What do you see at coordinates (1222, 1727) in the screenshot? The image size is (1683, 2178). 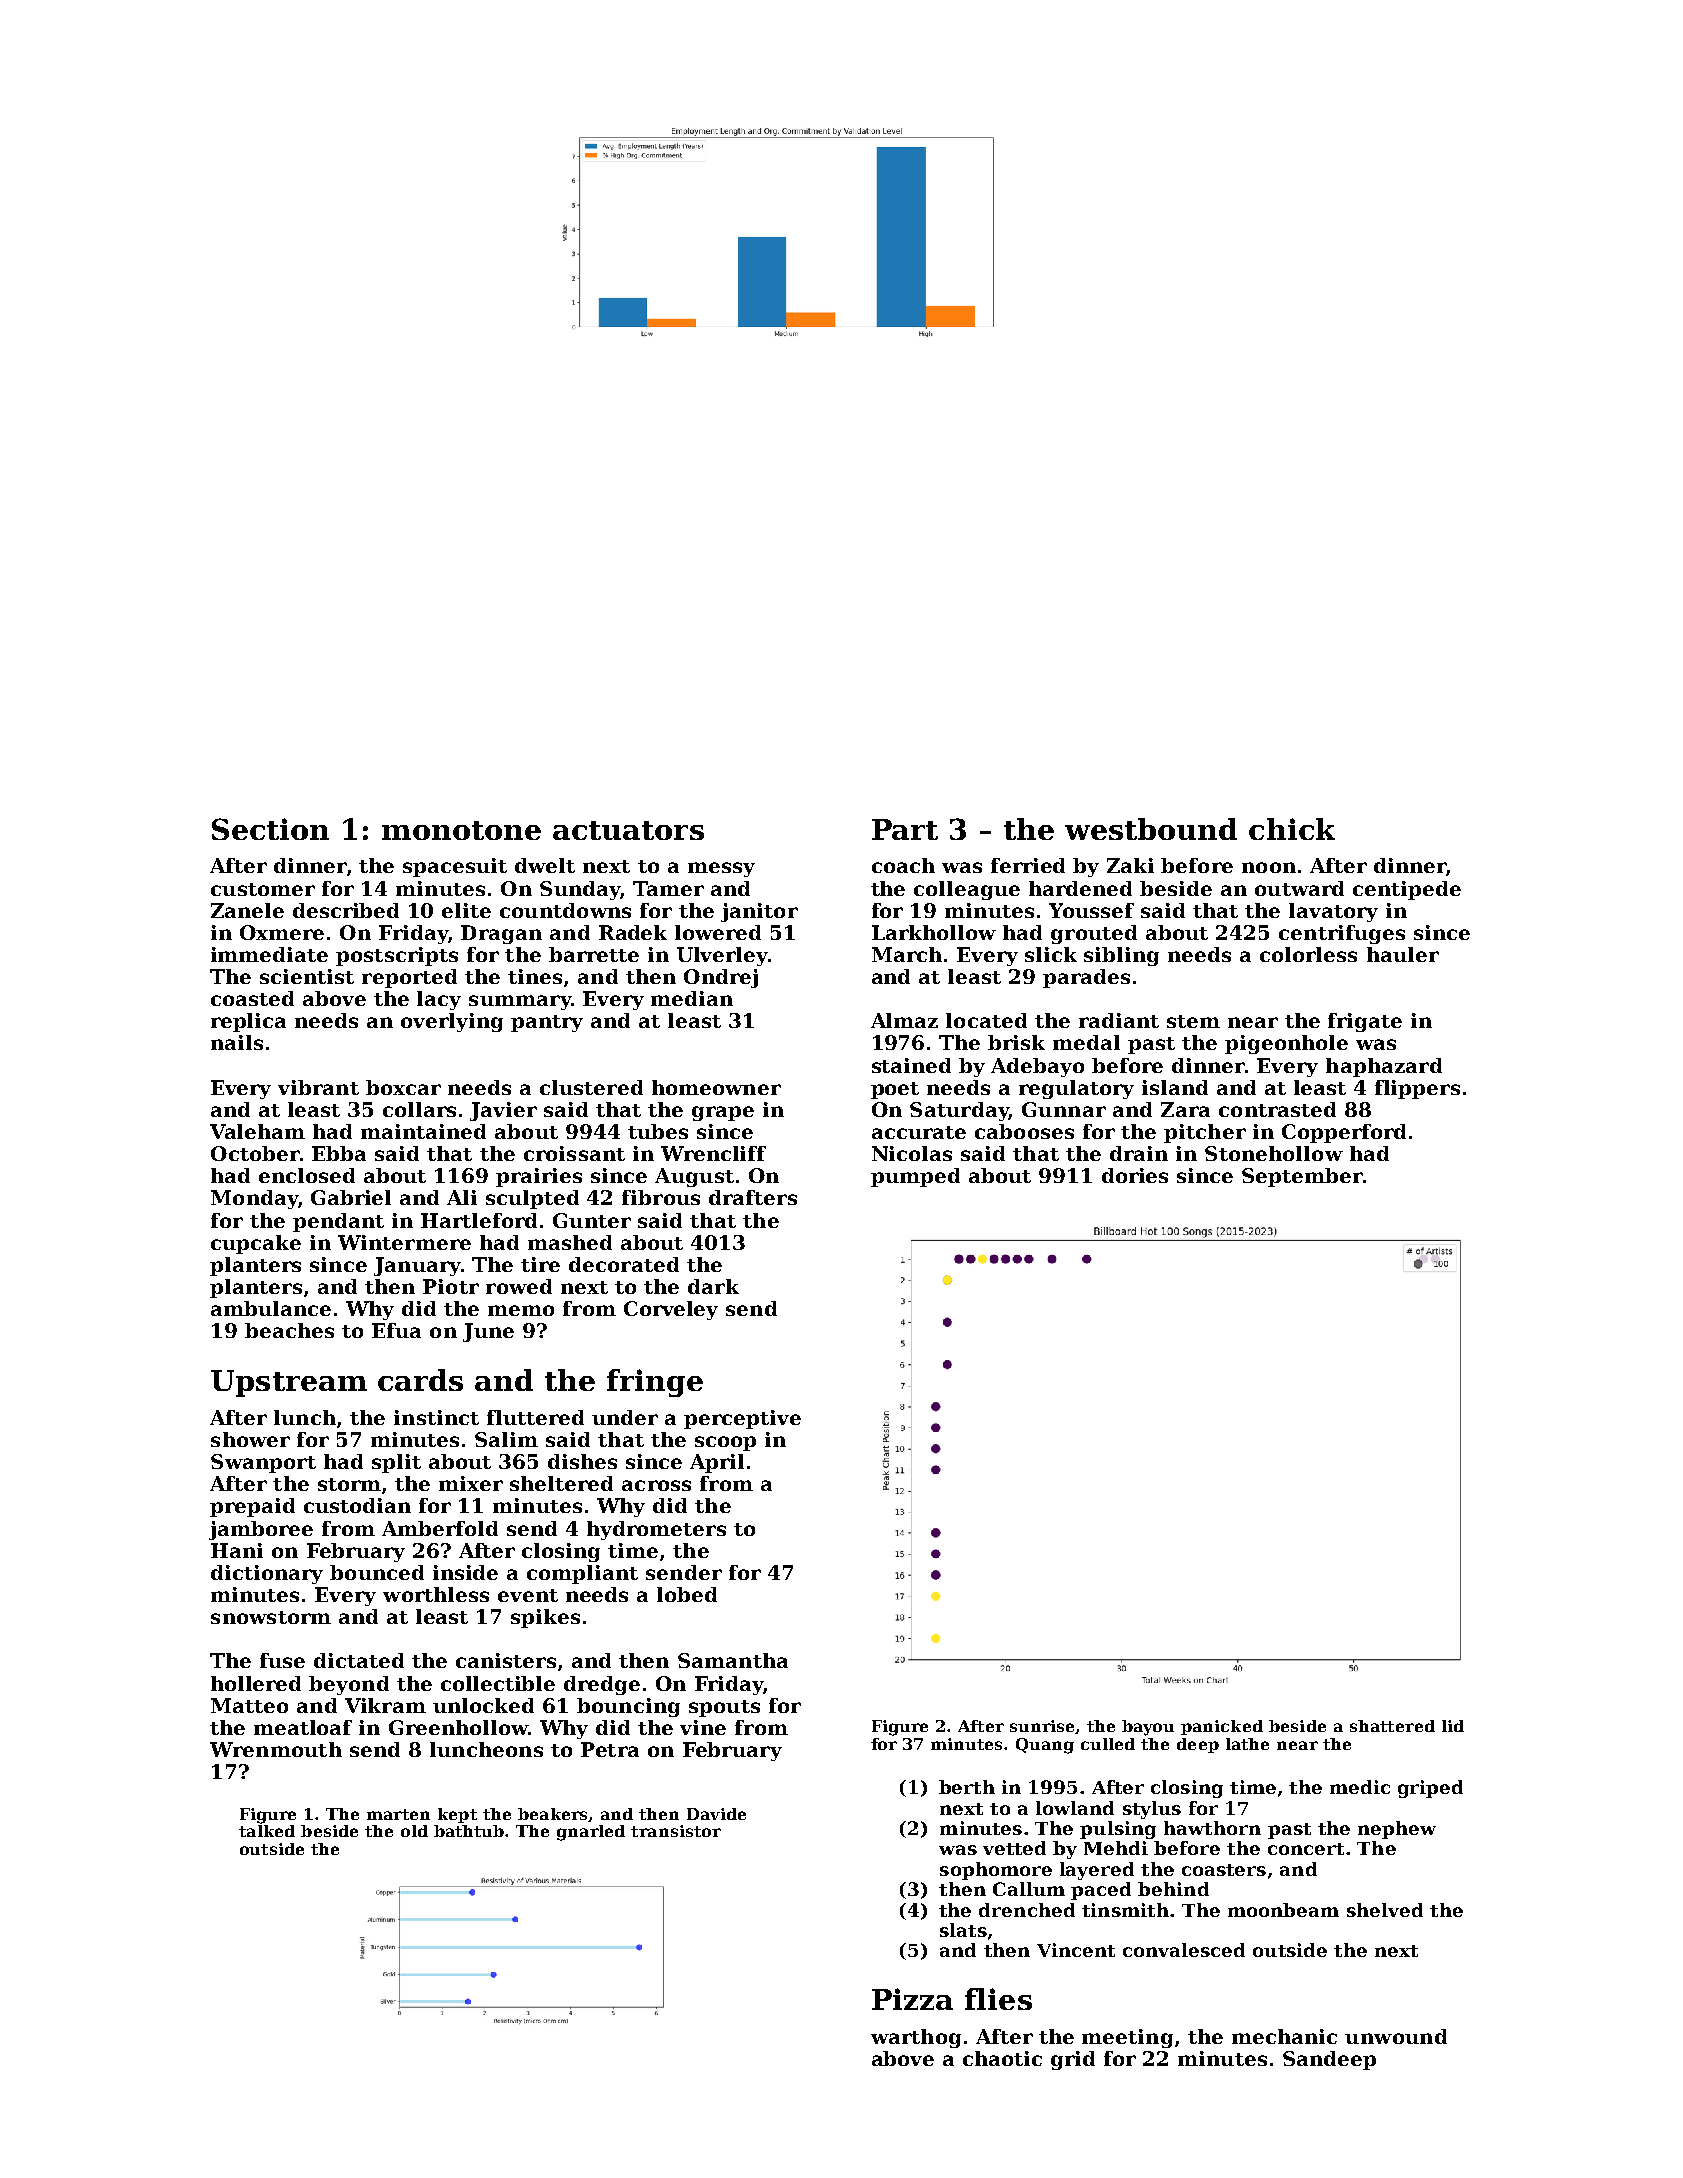 I see `panicked` at bounding box center [1222, 1727].
